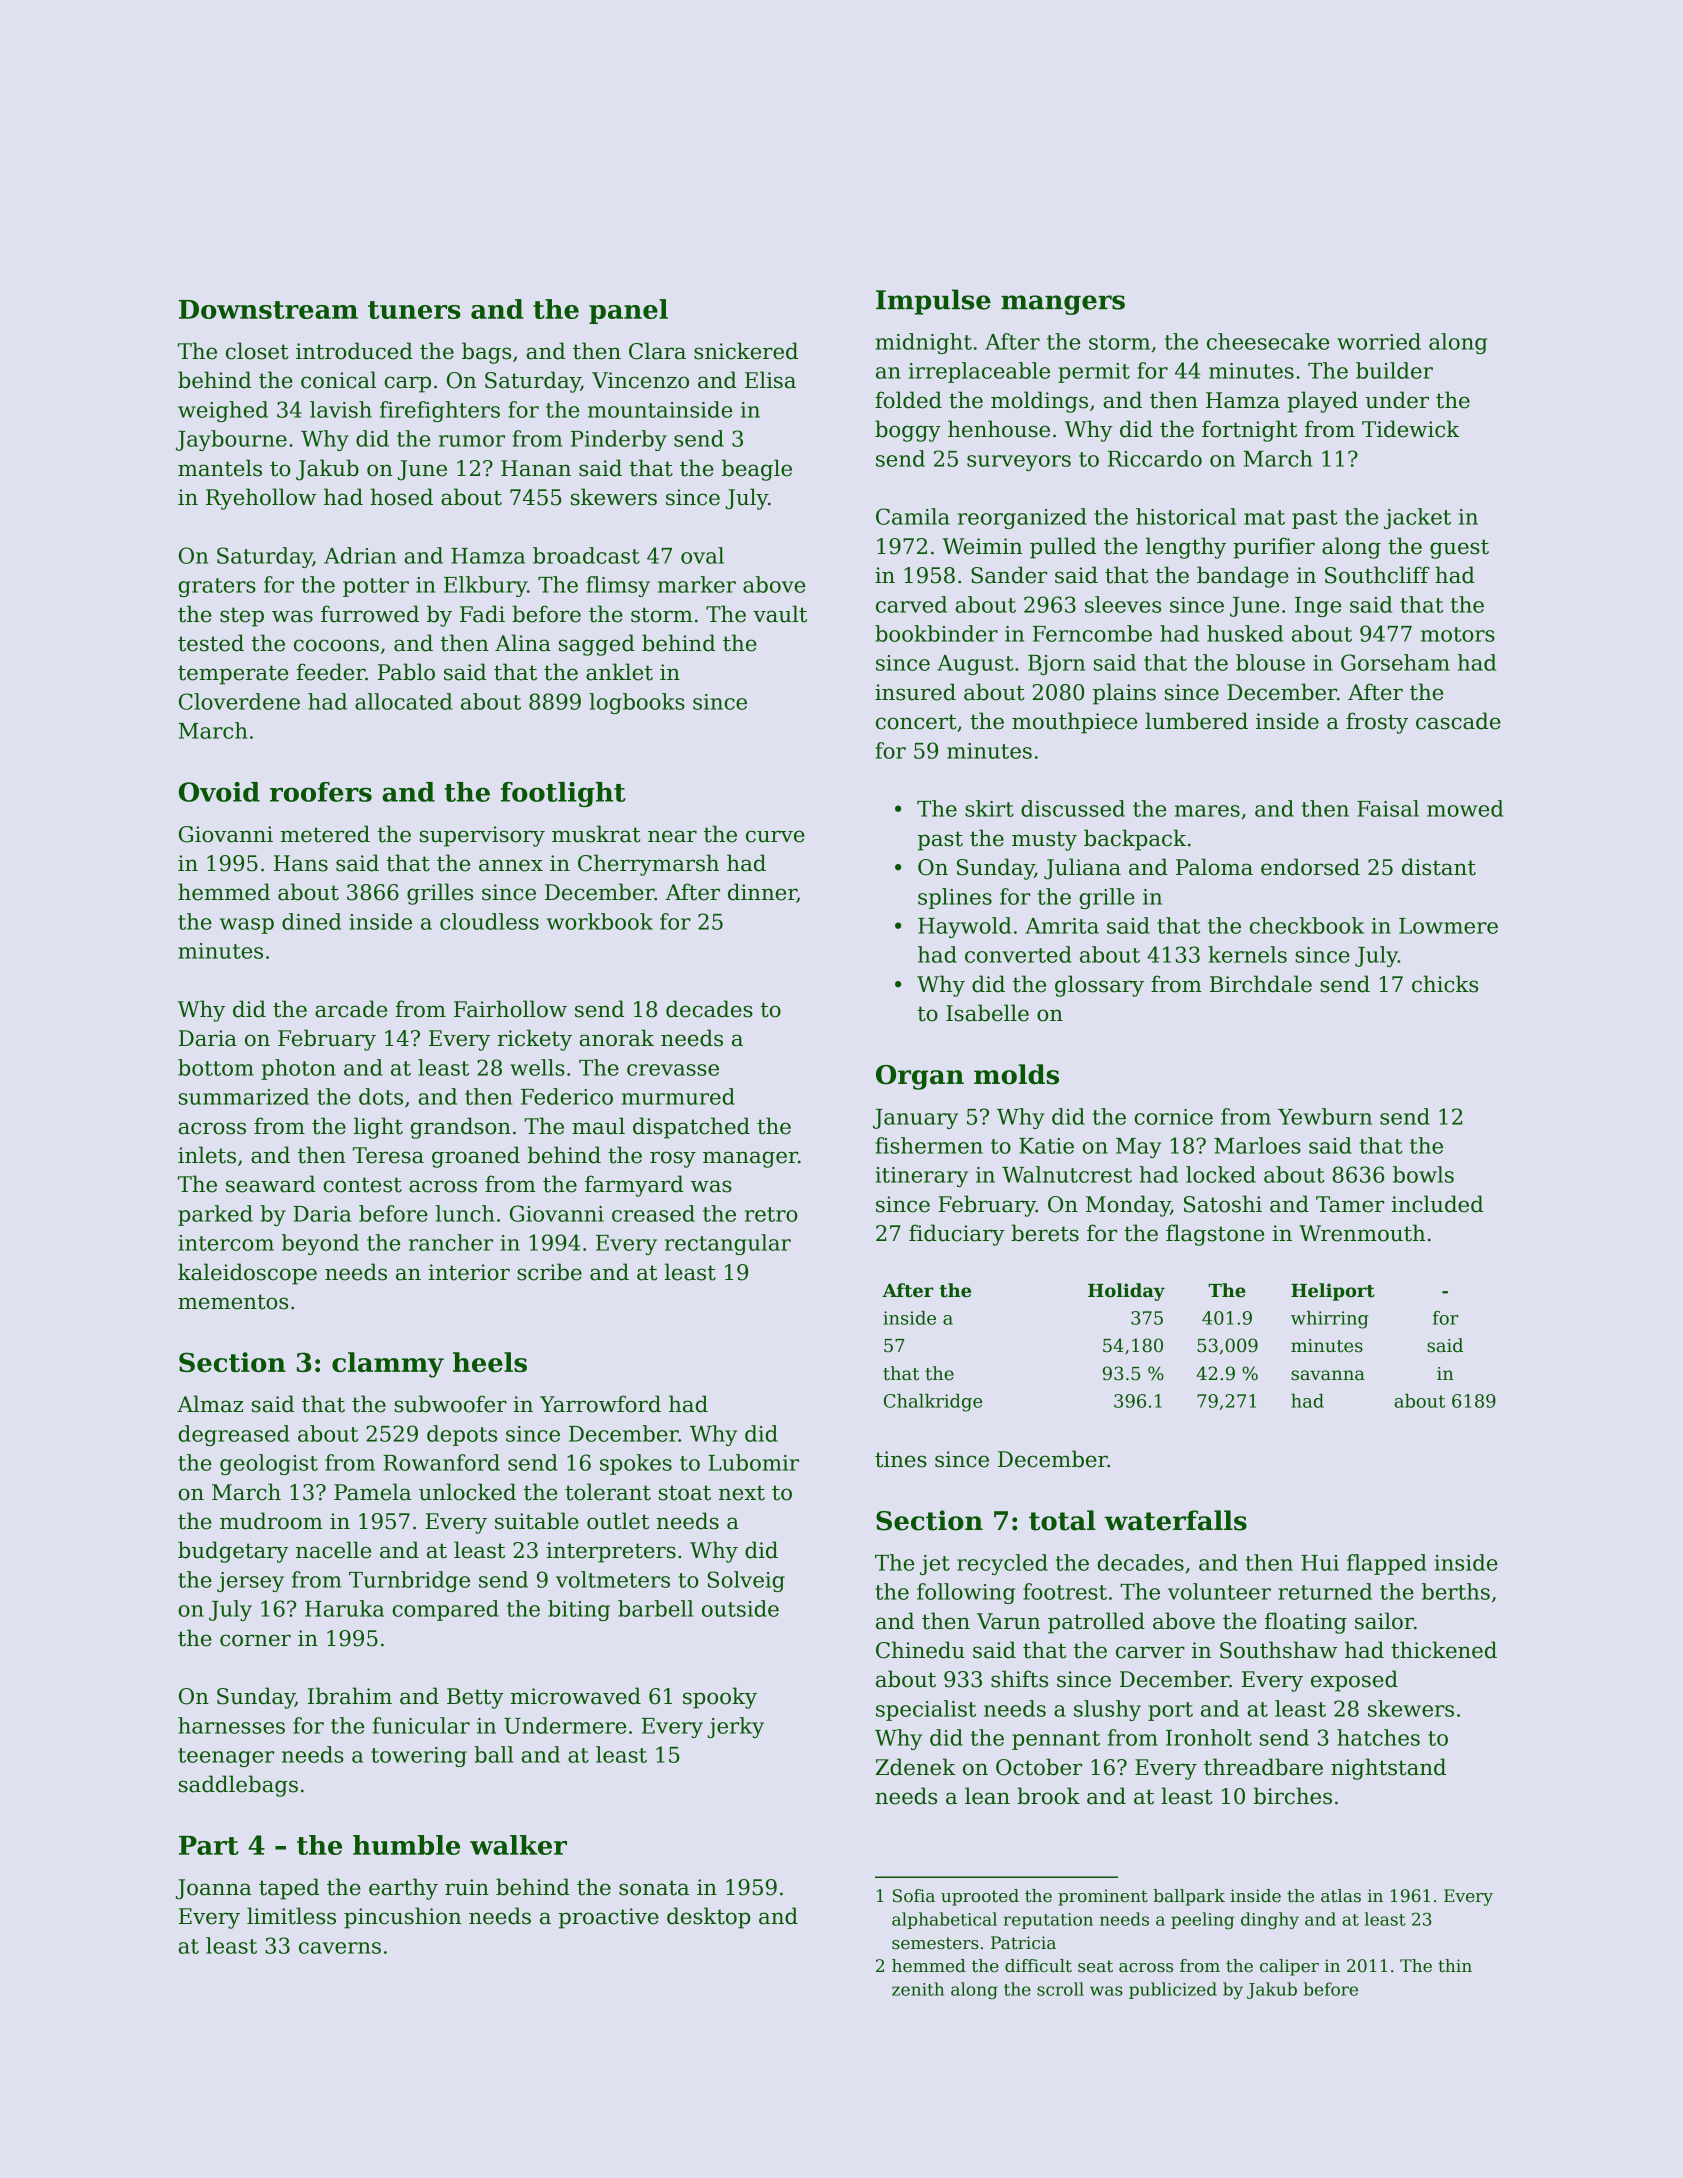  What do you see at coordinates (757, 470) in the screenshot?
I see `beagle` at bounding box center [757, 470].
